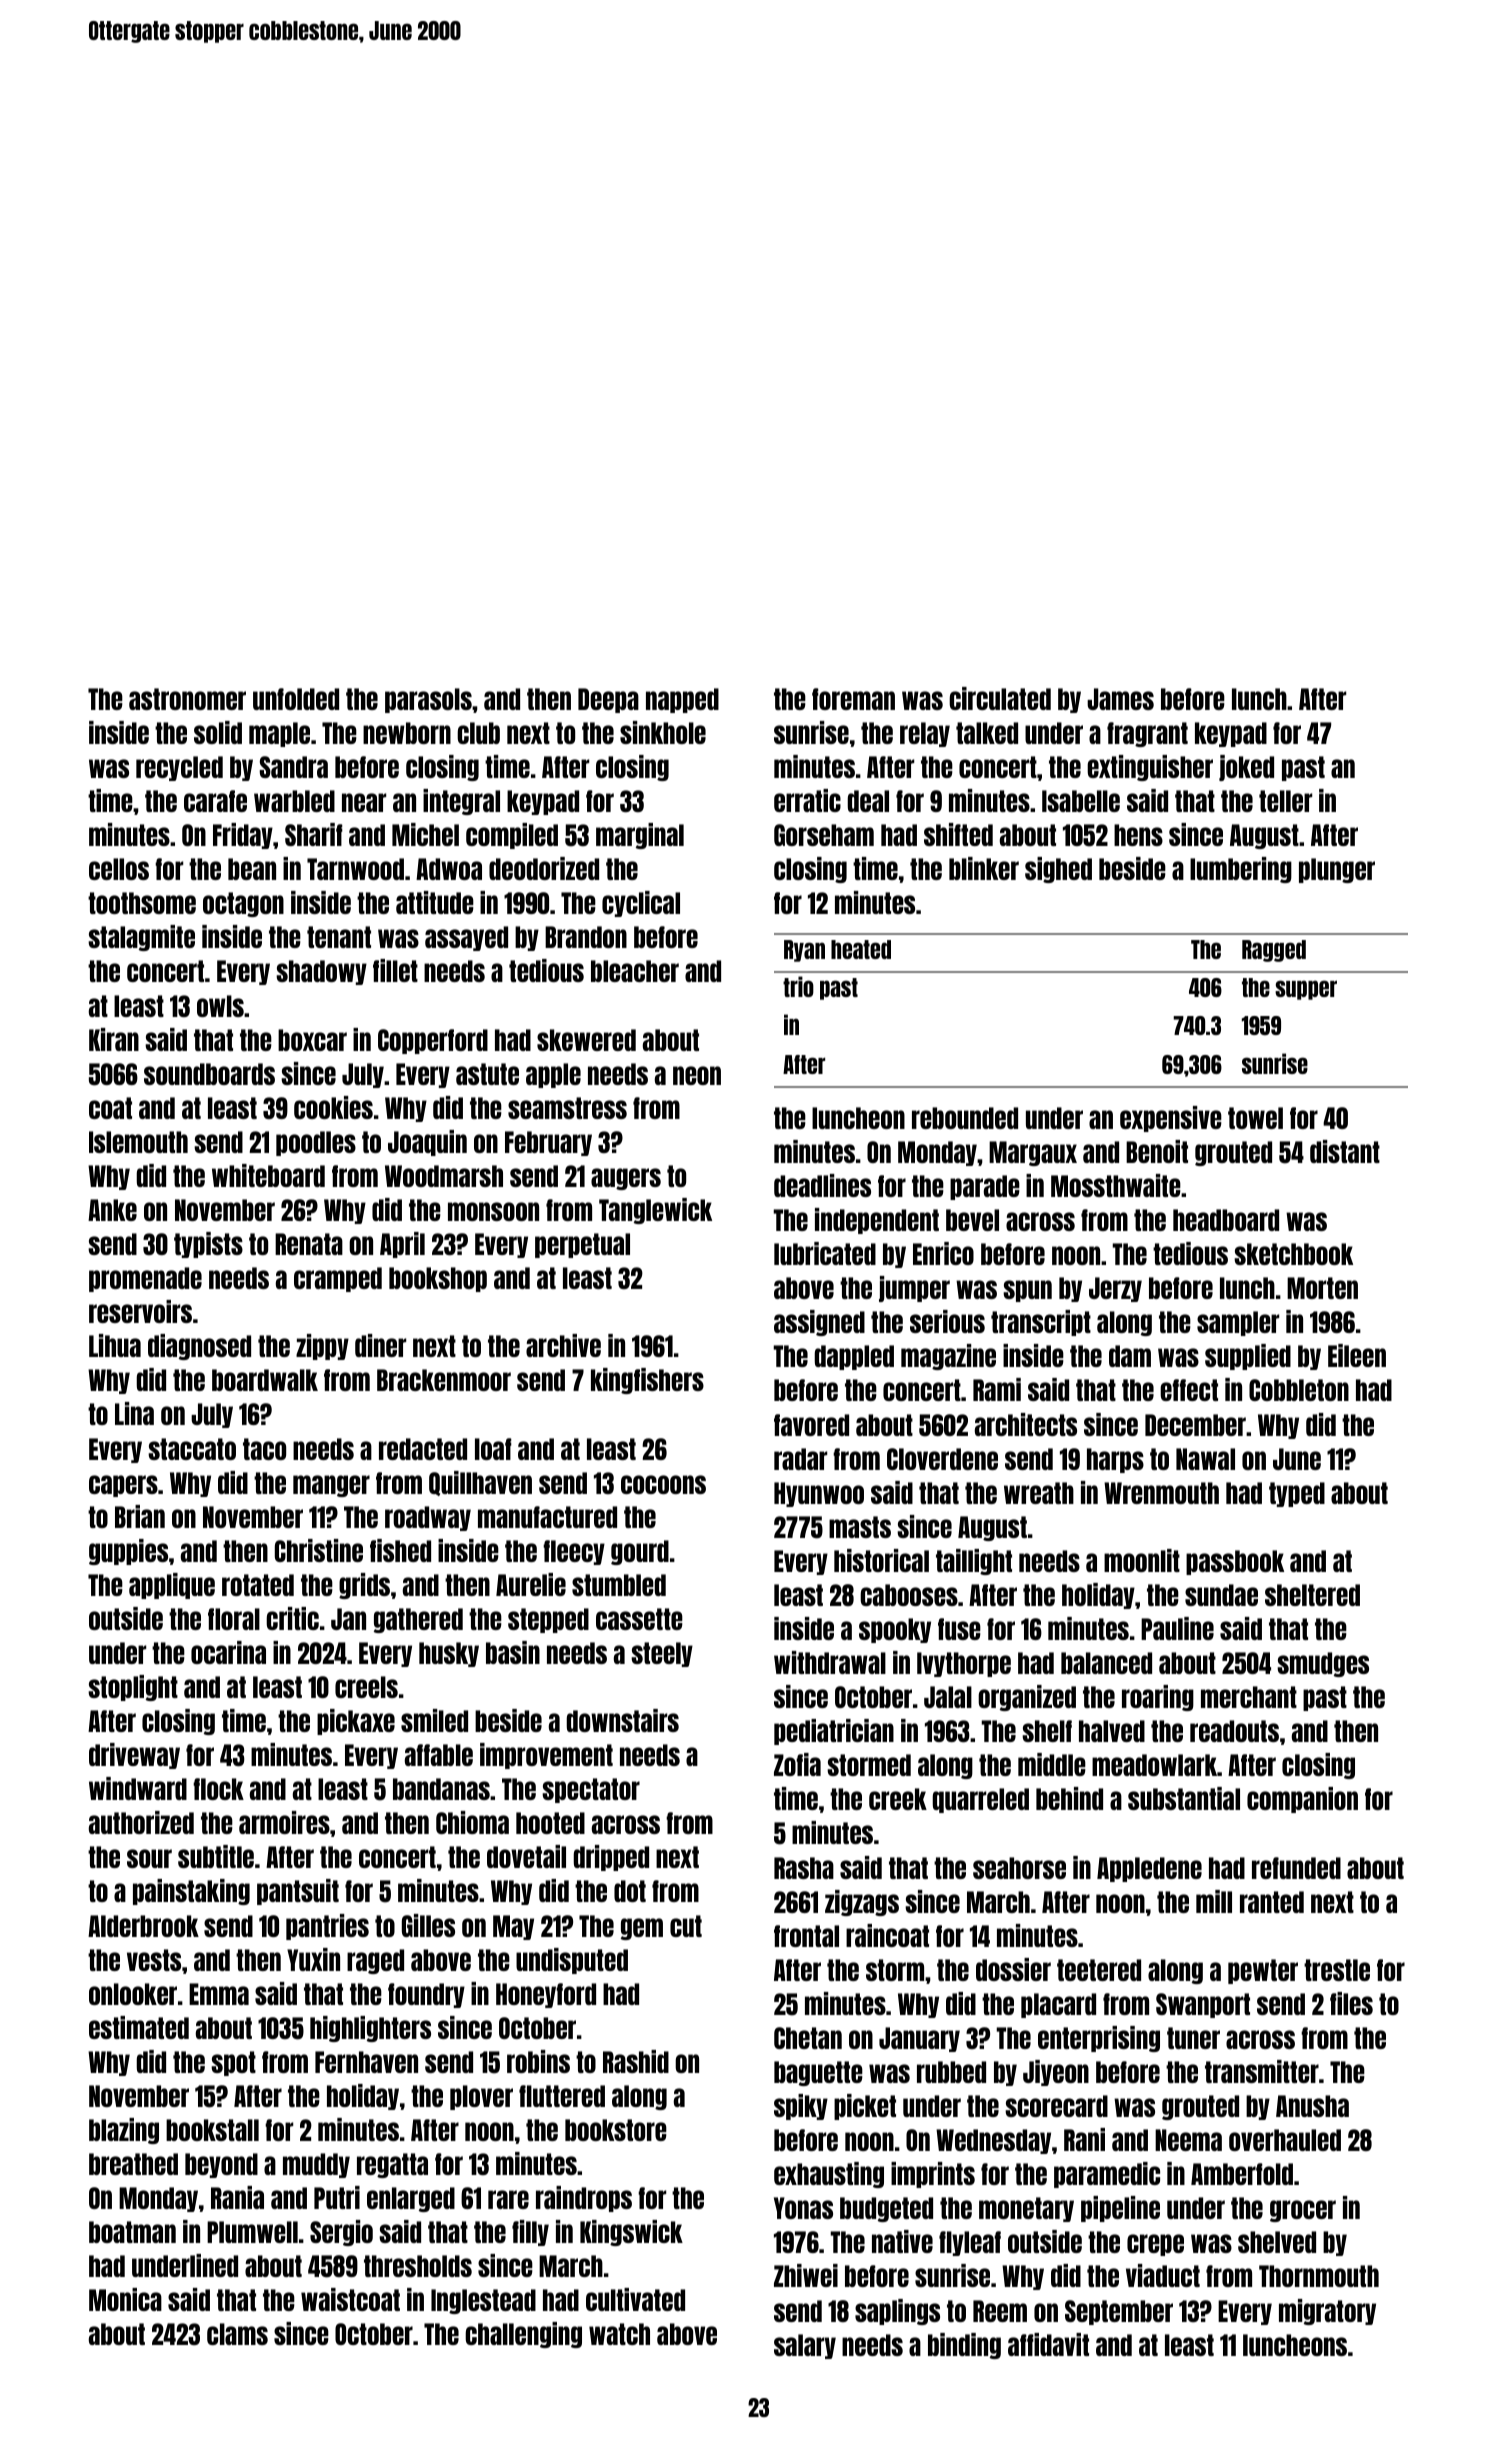  What do you see at coordinates (1327, 2312) in the document?
I see `migratory` at bounding box center [1327, 2312].
